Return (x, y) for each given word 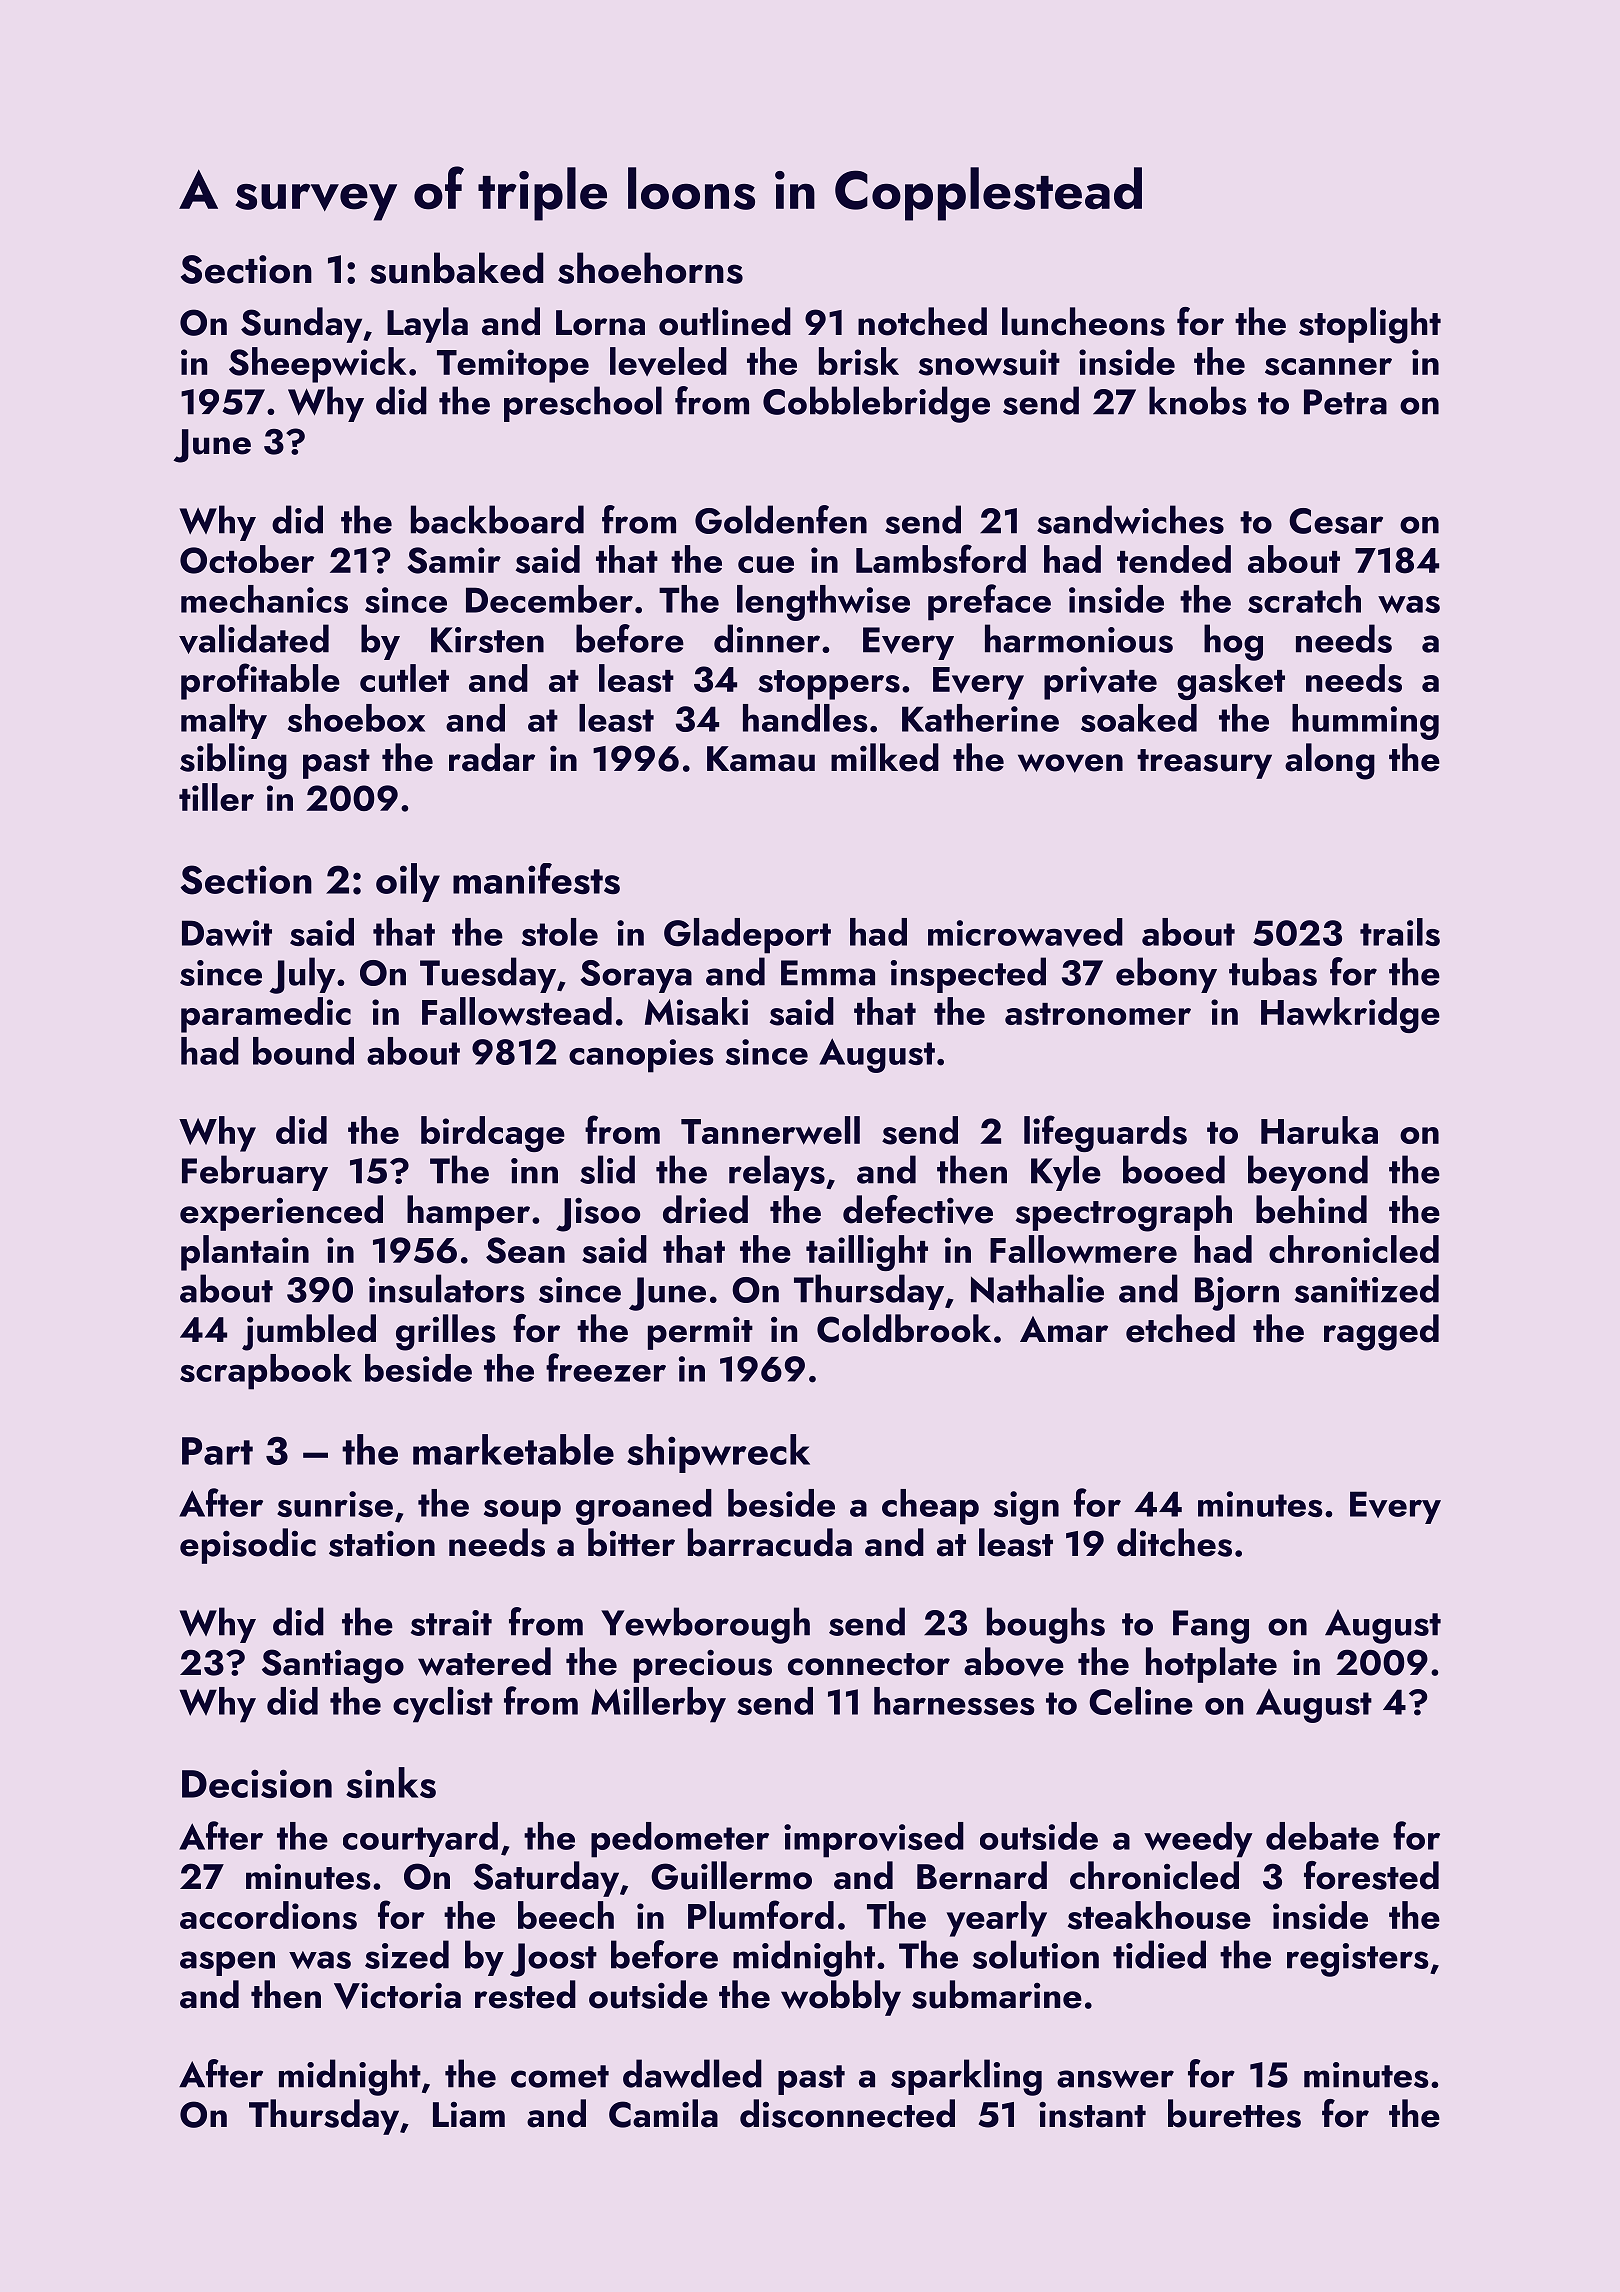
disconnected (847, 2113)
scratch (1304, 599)
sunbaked (457, 268)
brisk (859, 361)
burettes (1234, 2113)
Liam (469, 2115)
